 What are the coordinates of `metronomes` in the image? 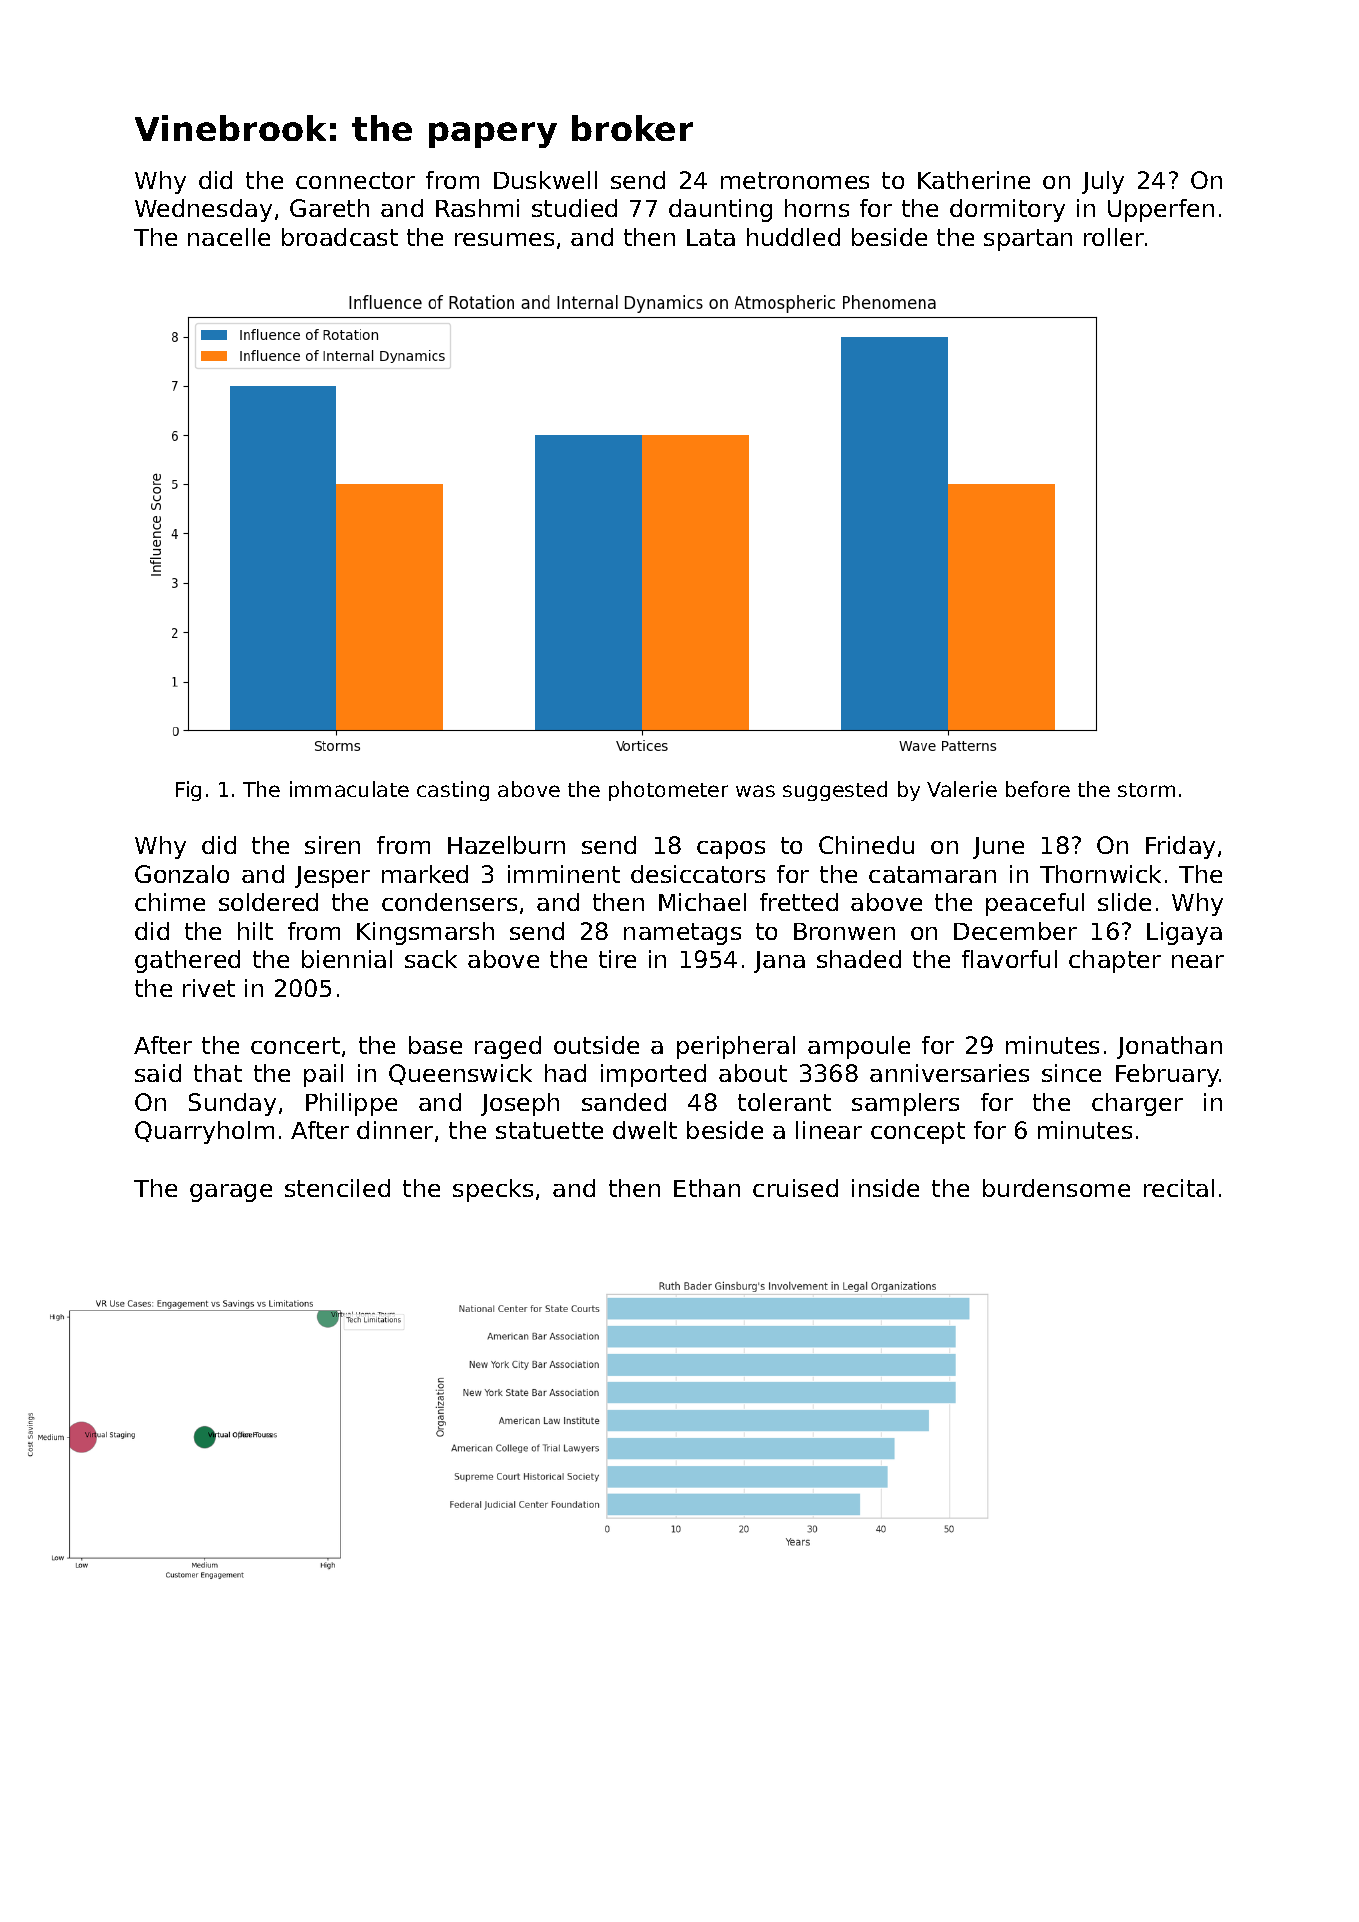 It's located at (795, 180).
